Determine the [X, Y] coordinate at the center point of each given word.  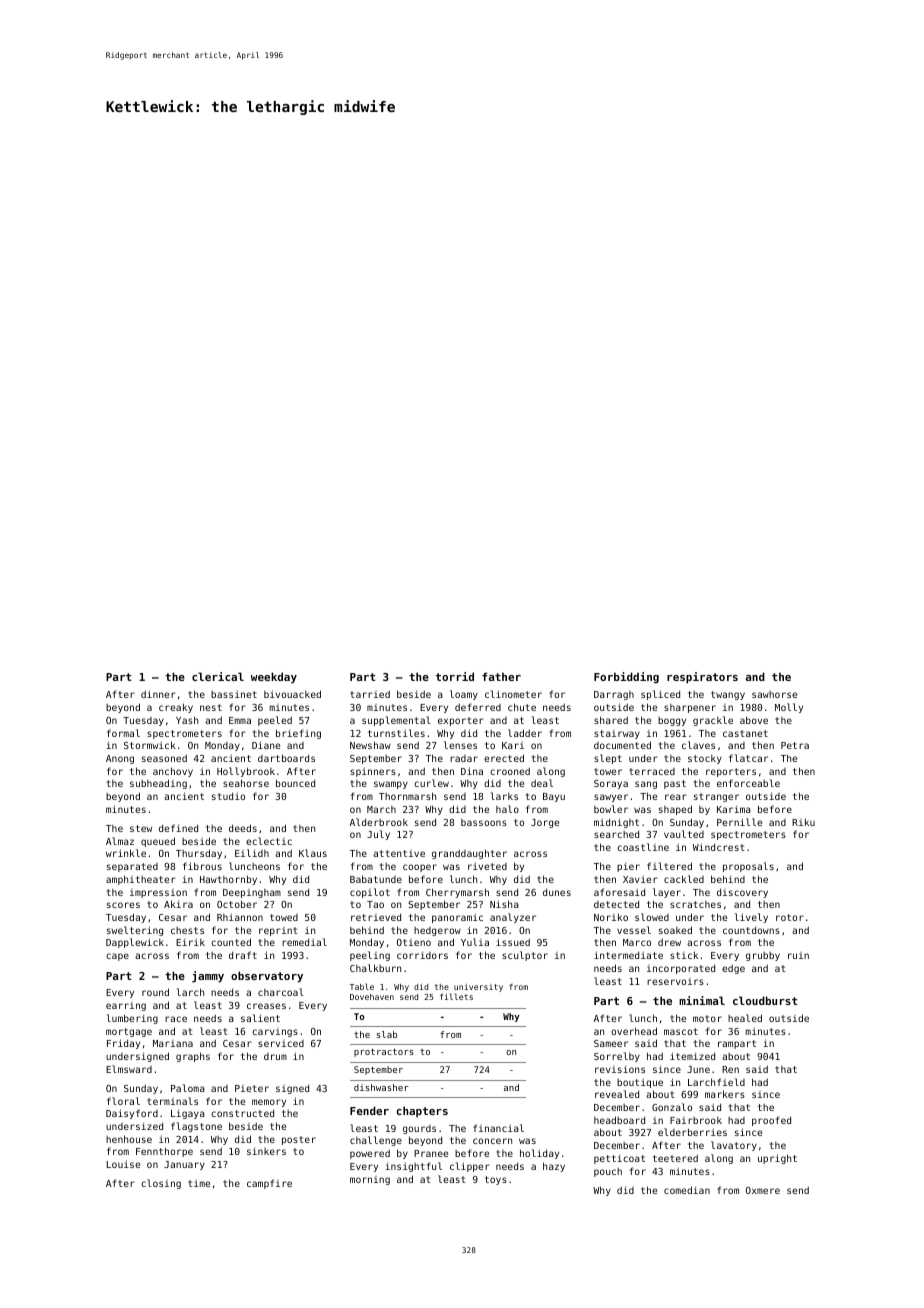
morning [370, 1180]
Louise [123, 1164]
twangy [728, 695]
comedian [687, 1190]
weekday [274, 678]
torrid [455, 676]
